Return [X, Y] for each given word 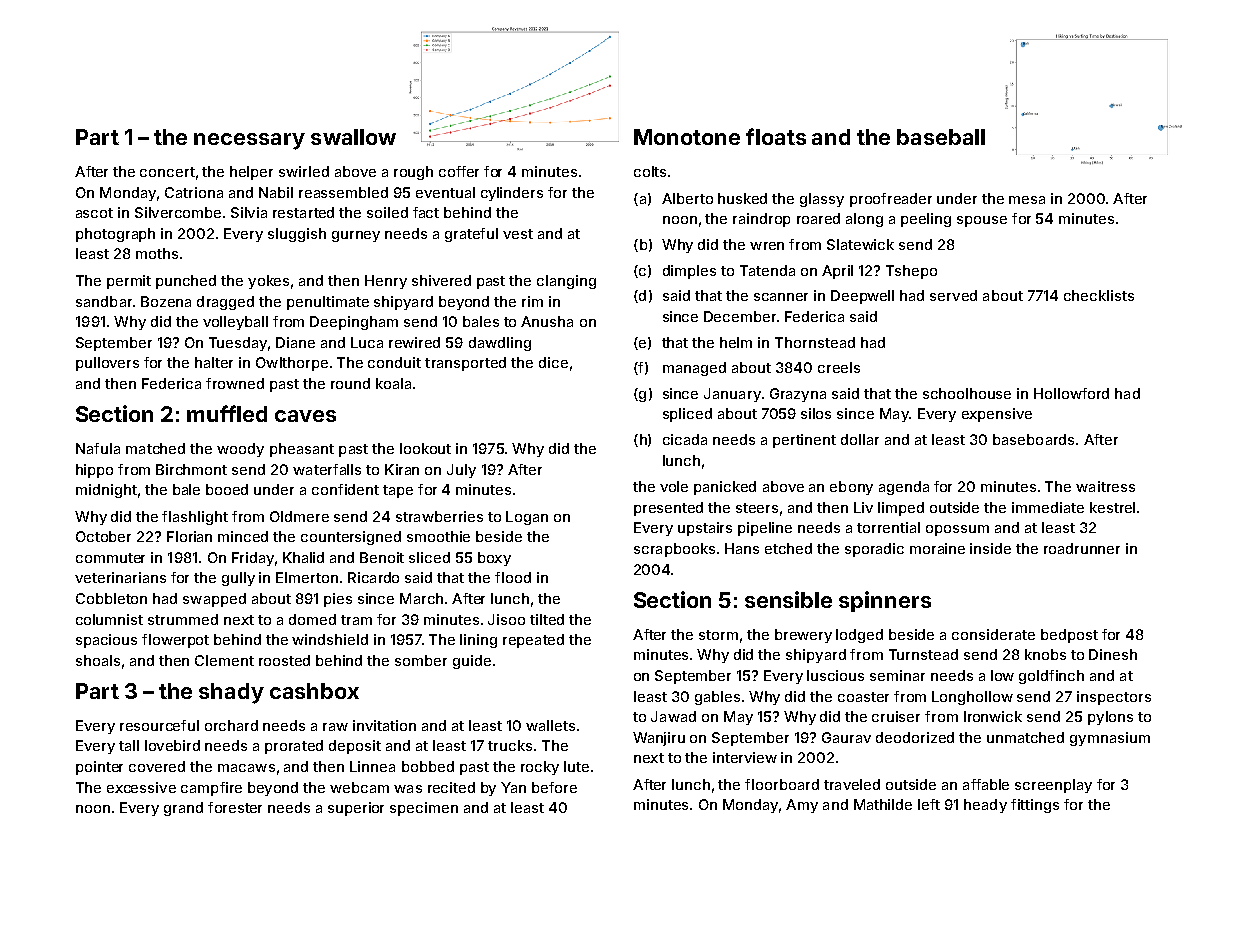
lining [478, 641]
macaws [246, 768]
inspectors [1114, 698]
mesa [1027, 200]
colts [650, 171]
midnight [106, 491]
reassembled [343, 192]
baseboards [1033, 439]
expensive [997, 415]
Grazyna [798, 395]
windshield [330, 639]
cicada [685, 439]
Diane [295, 342]
